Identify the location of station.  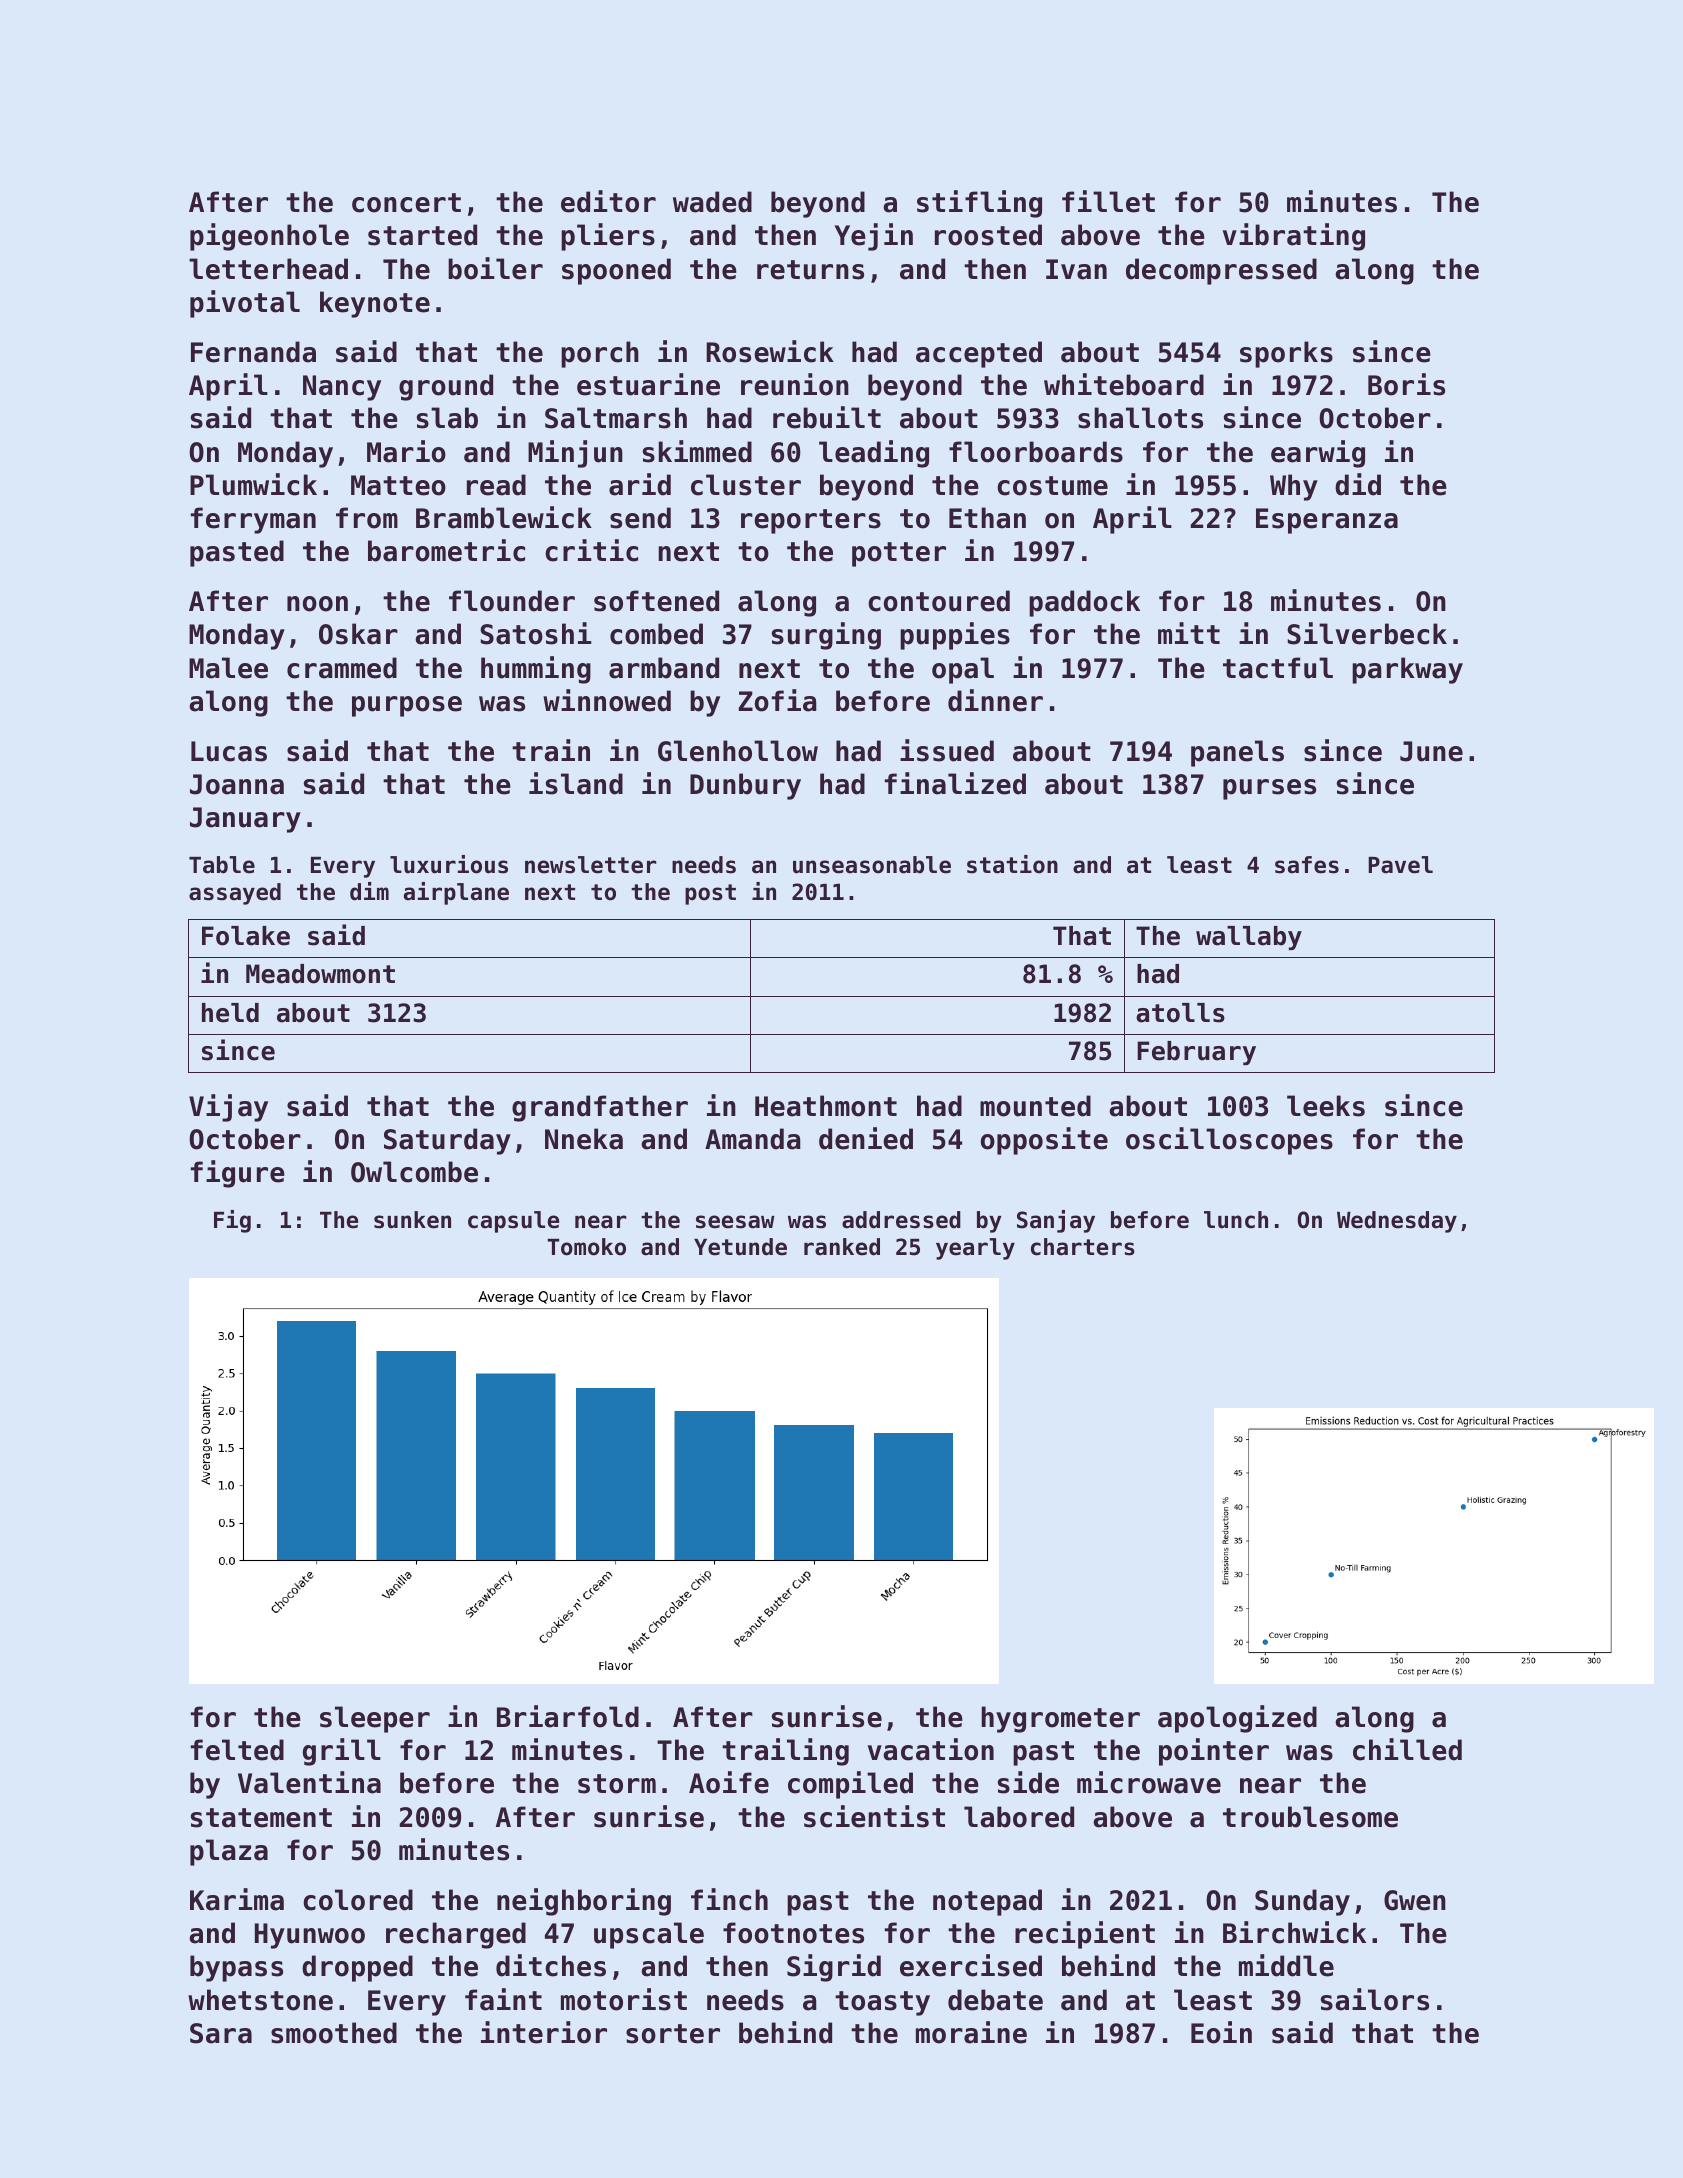
(1012, 864).
